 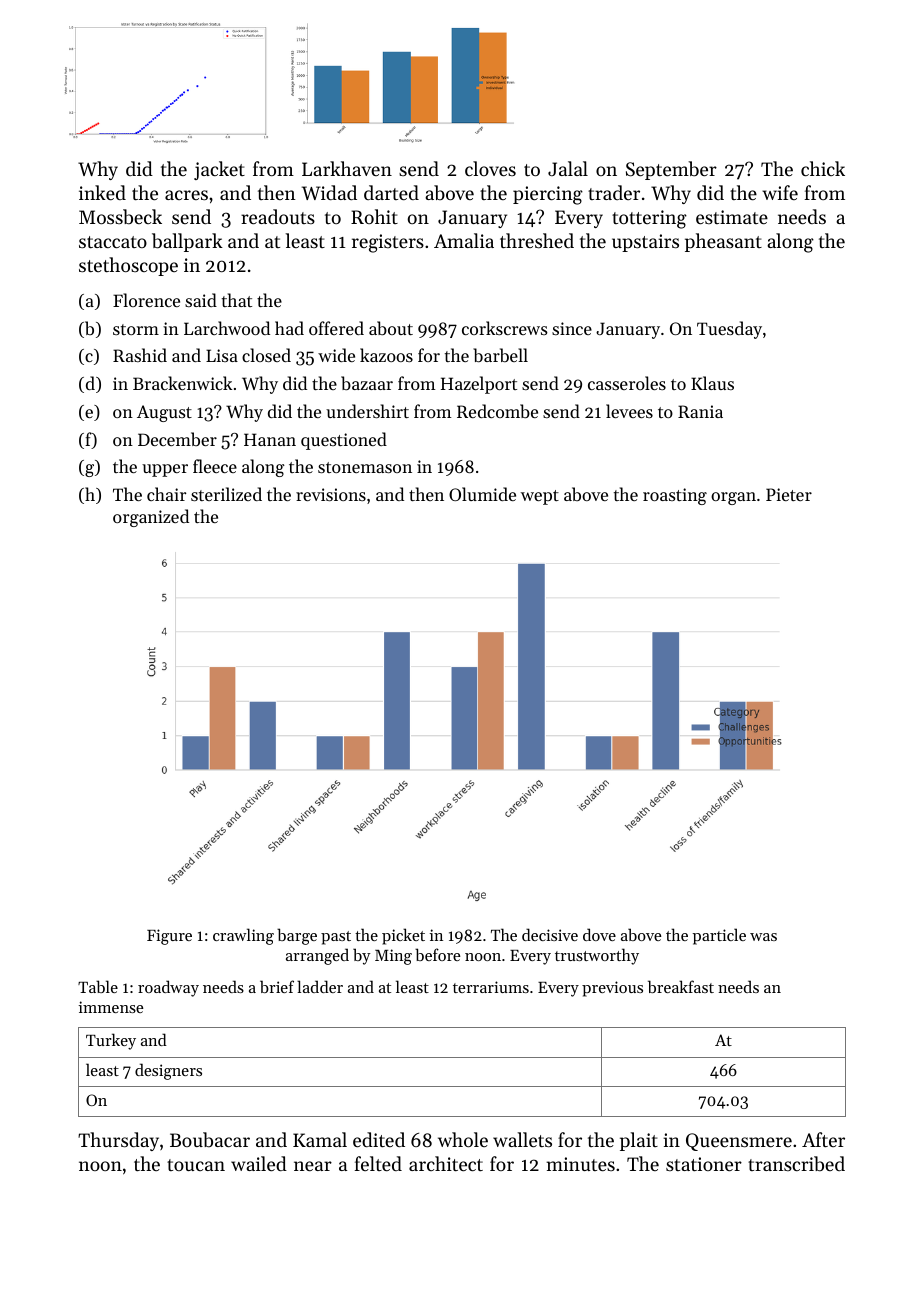 What do you see at coordinates (719, 936) in the screenshot?
I see `particle` at bounding box center [719, 936].
